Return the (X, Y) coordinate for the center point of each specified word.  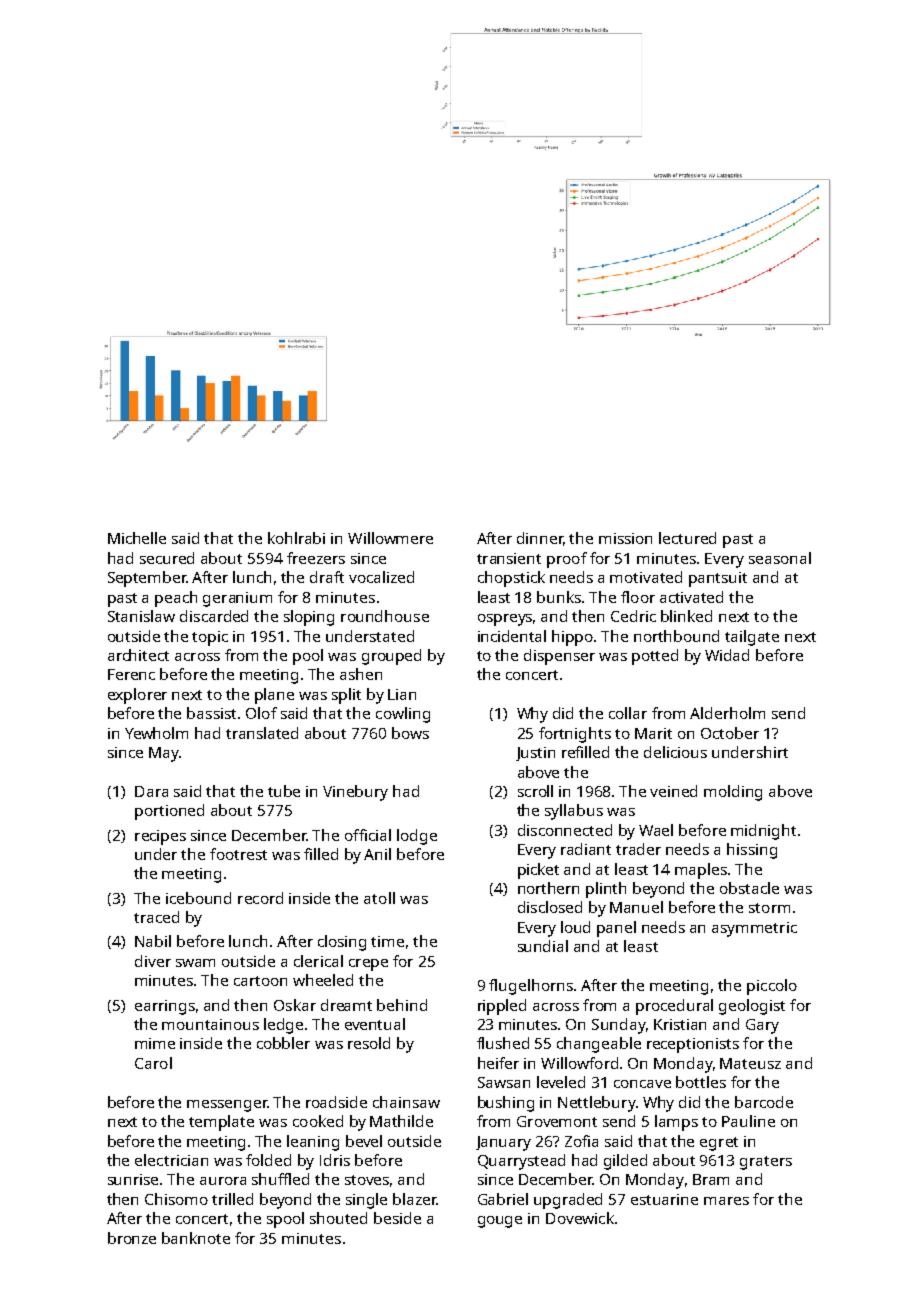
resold (369, 1043)
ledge (283, 1026)
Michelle (137, 538)
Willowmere (390, 538)
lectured (687, 538)
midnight (763, 832)
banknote (196, 1238)
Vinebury (355, 793)
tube (284, 791)
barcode (764, 1102)
